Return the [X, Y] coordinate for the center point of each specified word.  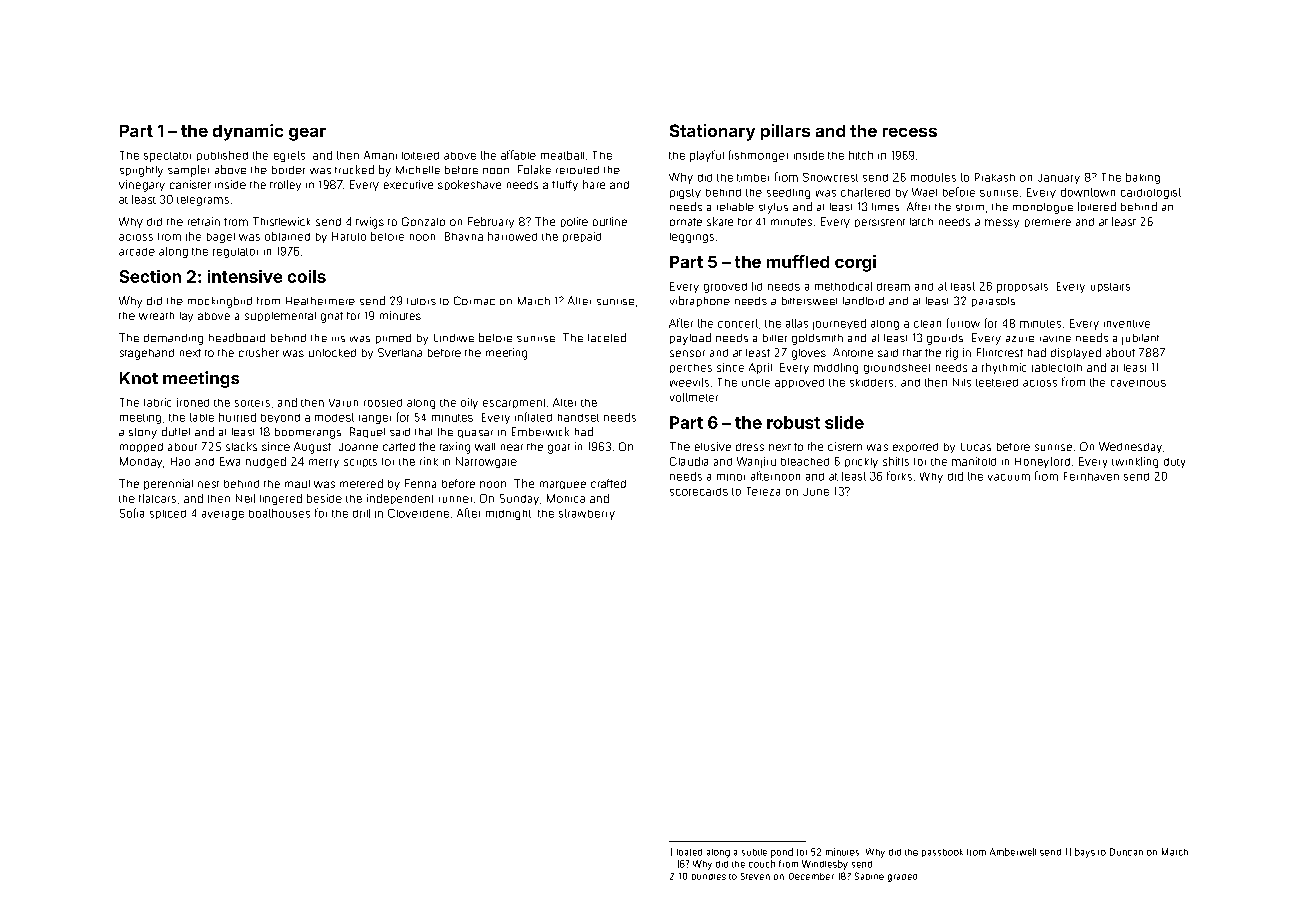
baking [1143, 178]
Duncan [1126, 852]
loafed [689, 852]
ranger [375, 419]
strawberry [587, 514]
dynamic [248, 132]
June [816, 492]
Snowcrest [830, 177]
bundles [709, 877]
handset [578, 418]
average [223, 515]
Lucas [976, 447]
